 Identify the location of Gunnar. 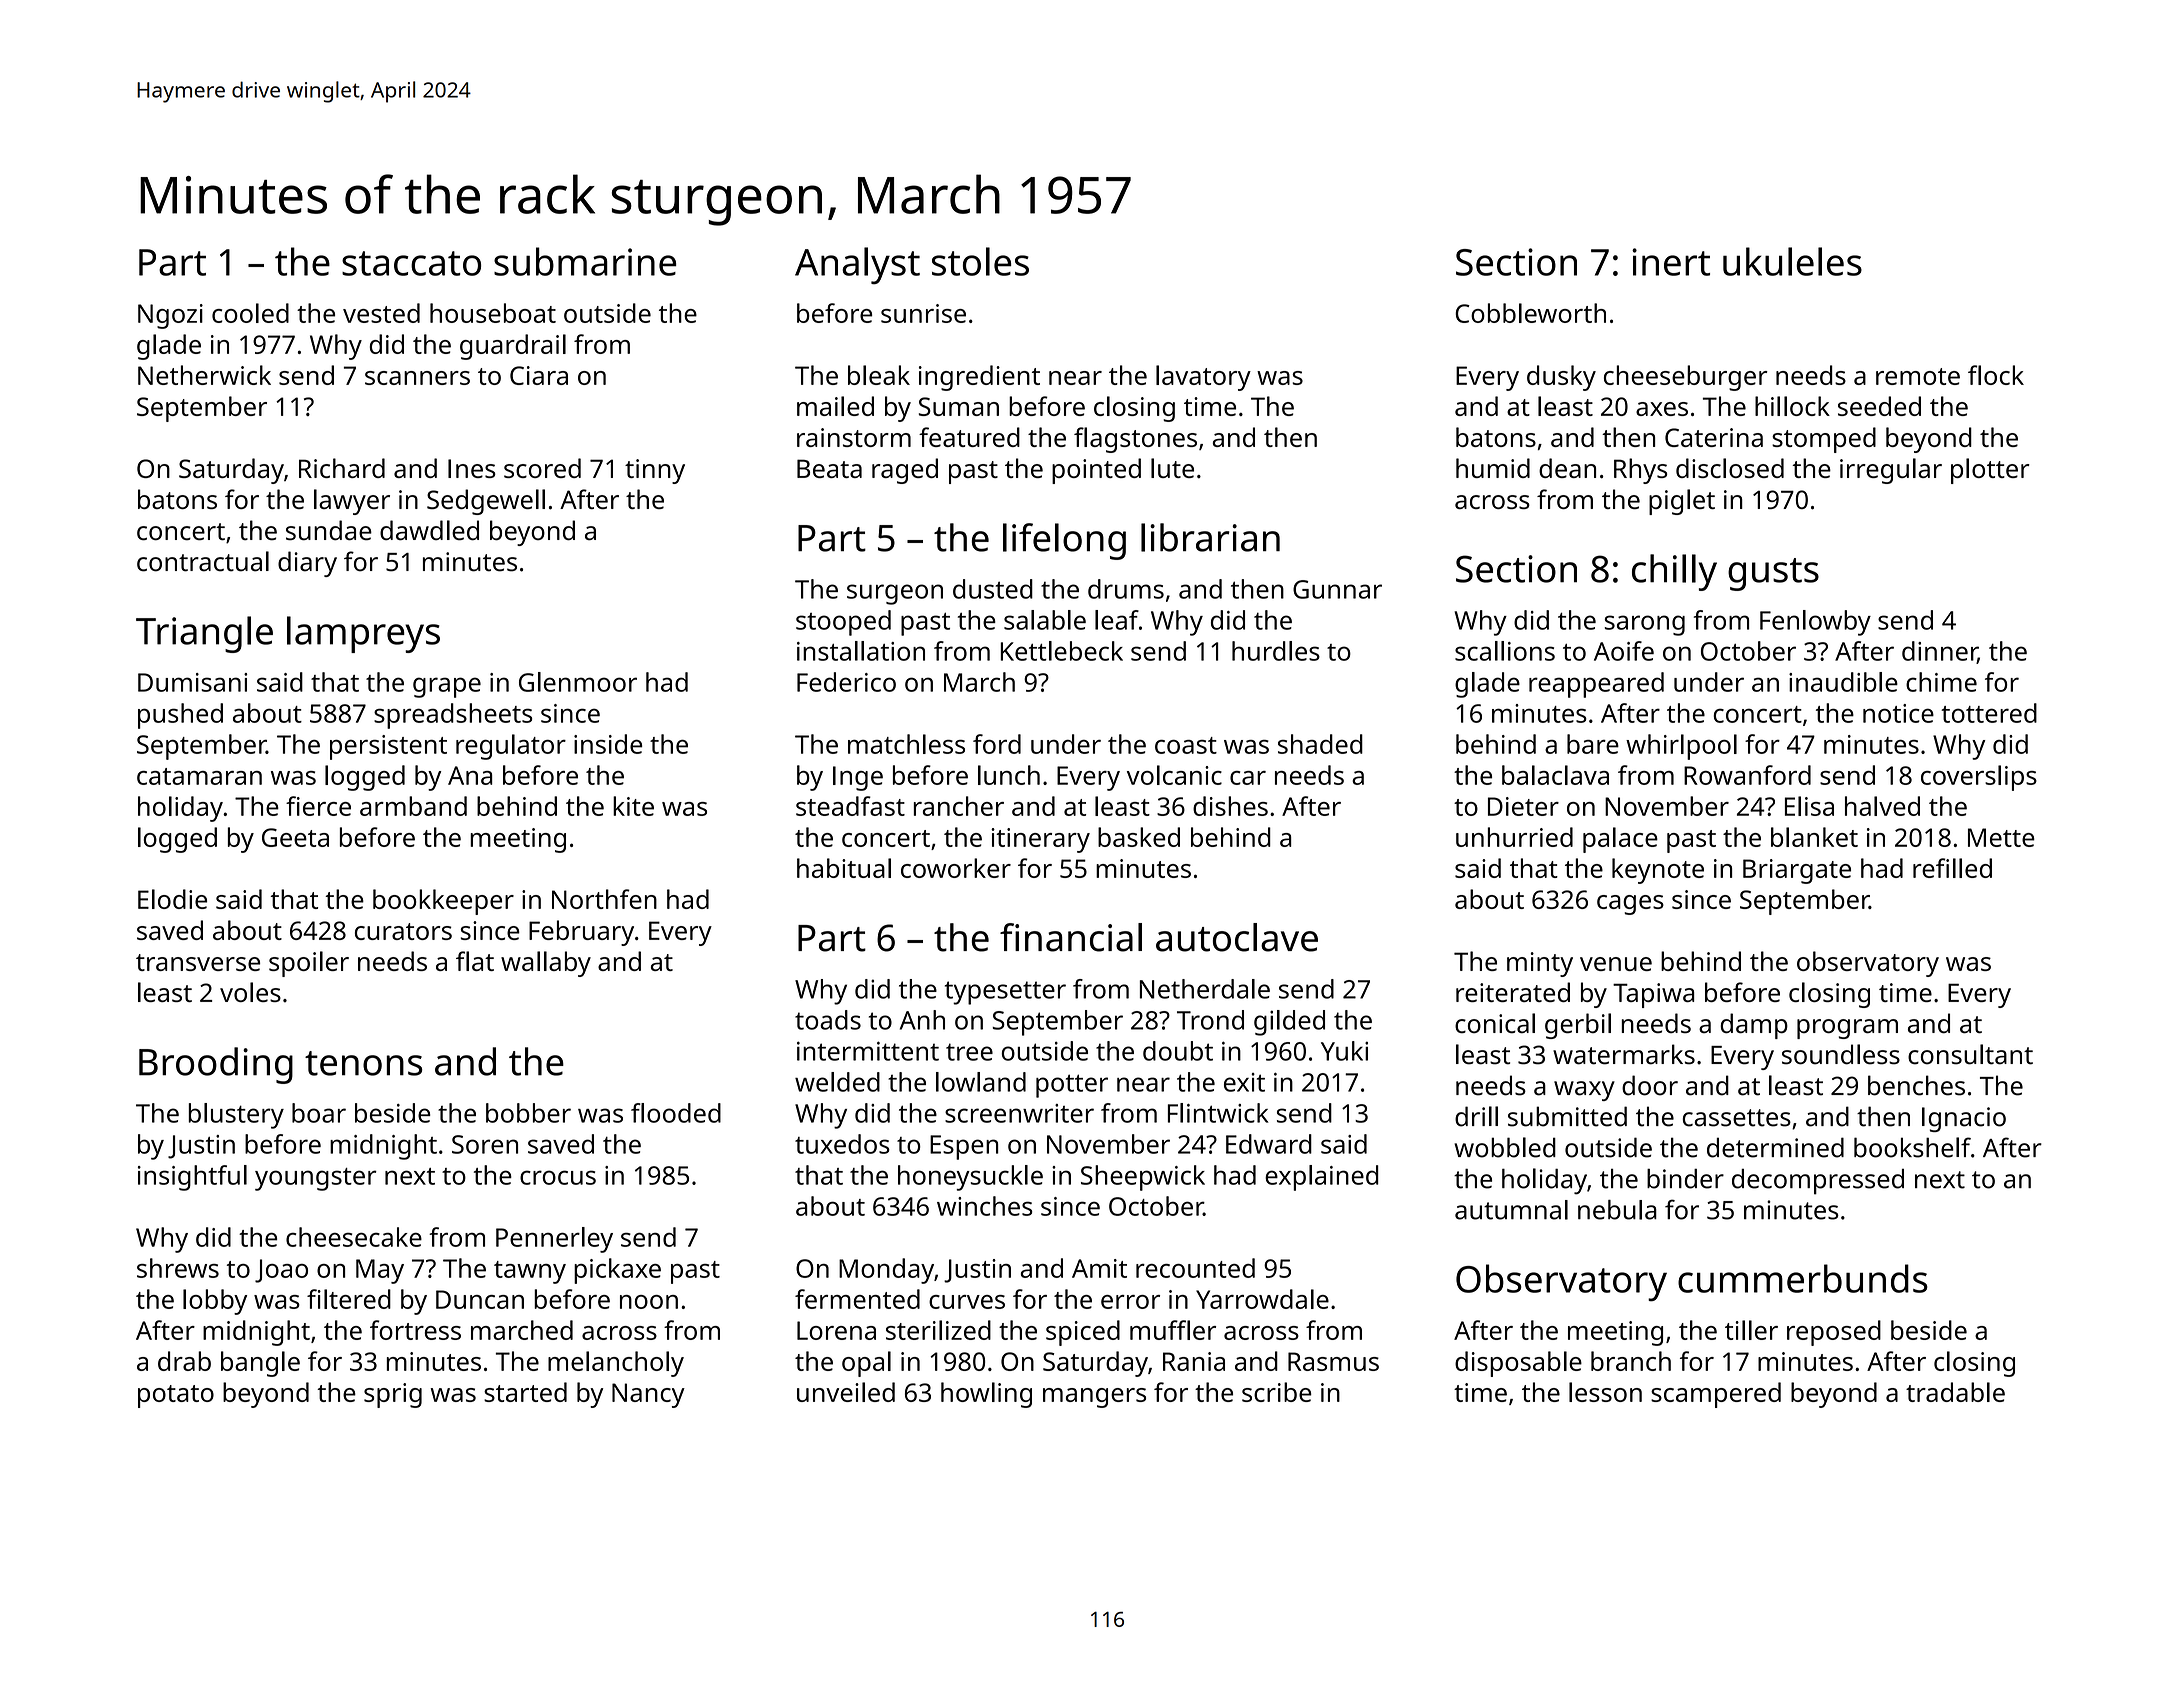
(1337, 589).
